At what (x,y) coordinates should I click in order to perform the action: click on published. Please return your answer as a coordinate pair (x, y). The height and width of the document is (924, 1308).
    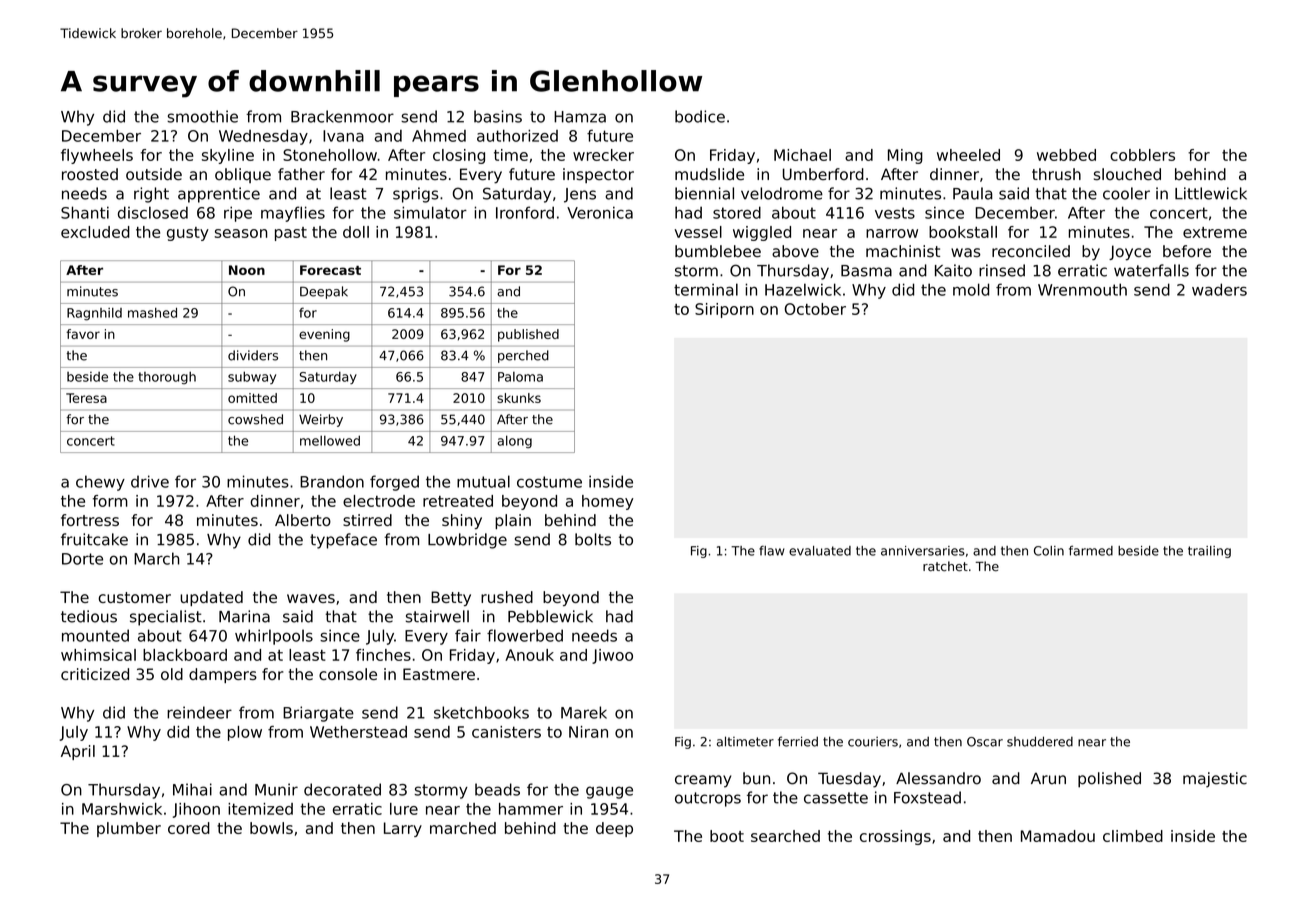
    Looking at the image, I should click on (528, 335).
